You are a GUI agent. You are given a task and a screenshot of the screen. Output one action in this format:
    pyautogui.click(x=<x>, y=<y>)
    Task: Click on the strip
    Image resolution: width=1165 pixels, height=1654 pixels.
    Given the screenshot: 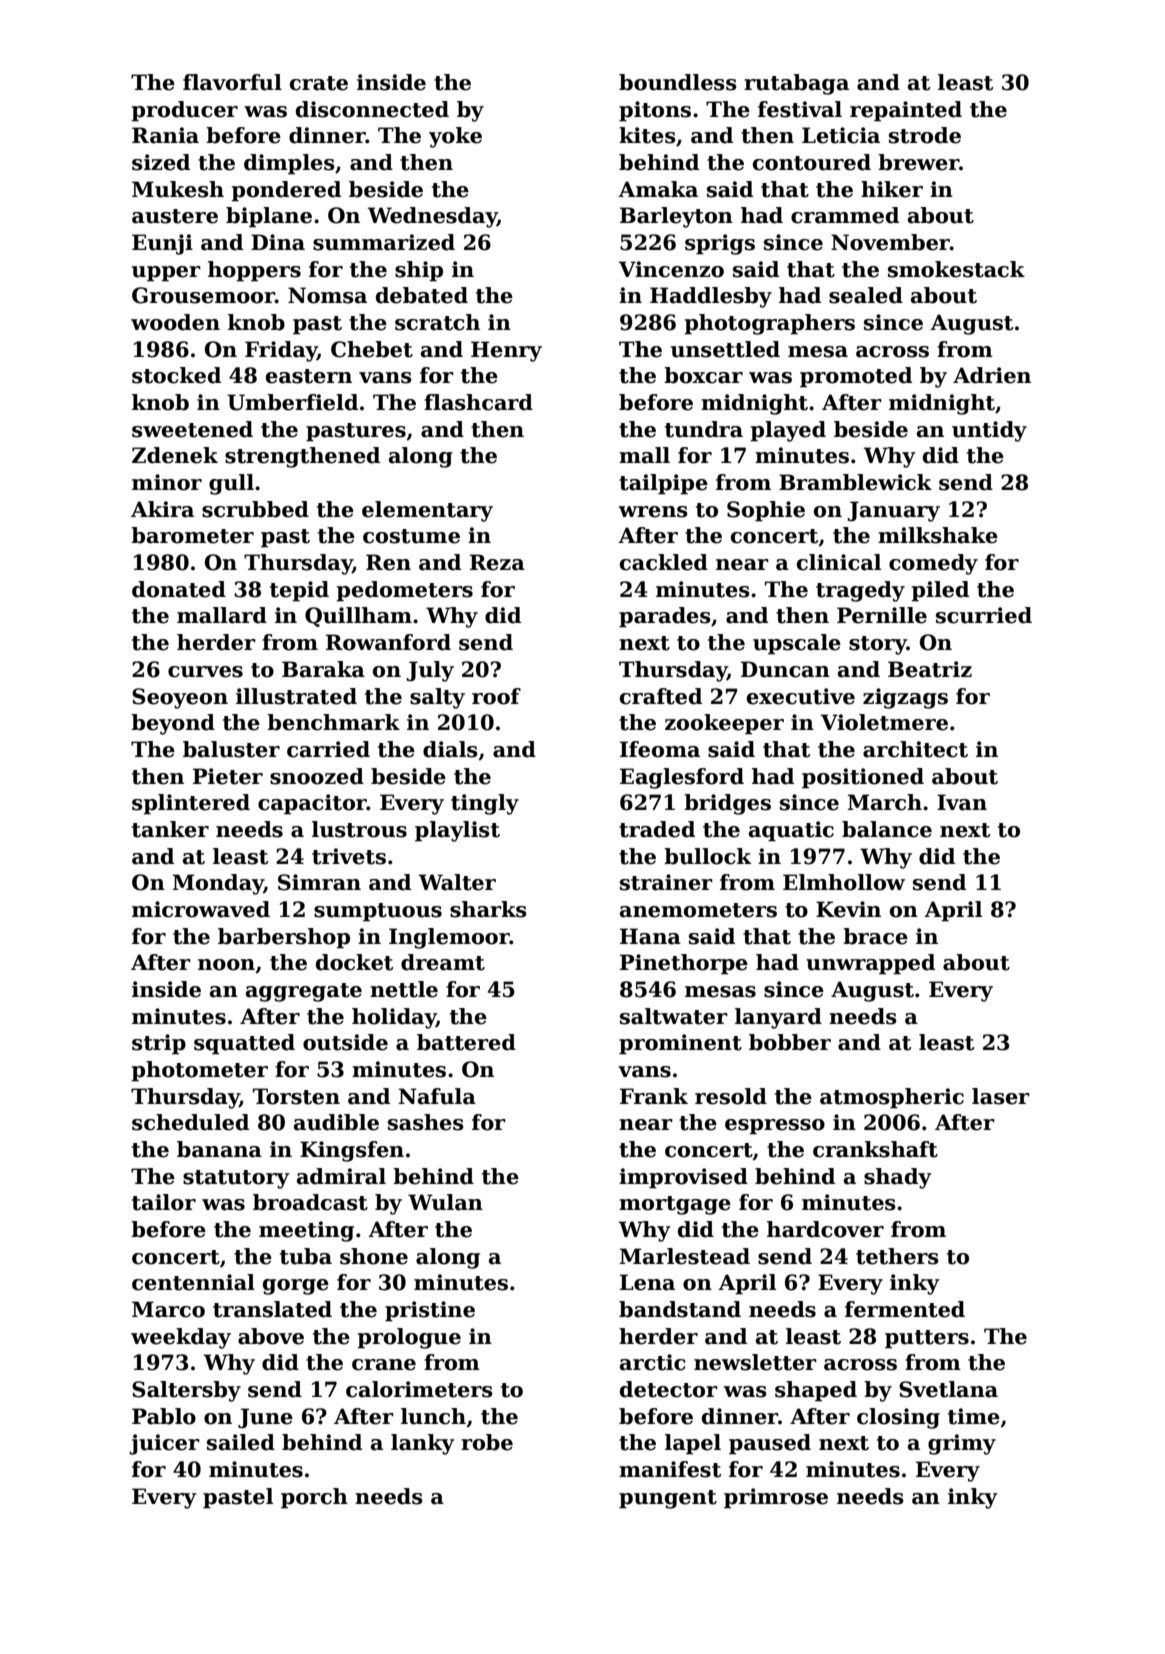 What is the action you would take?
    pyautogui.click(x=159, y=1044)
